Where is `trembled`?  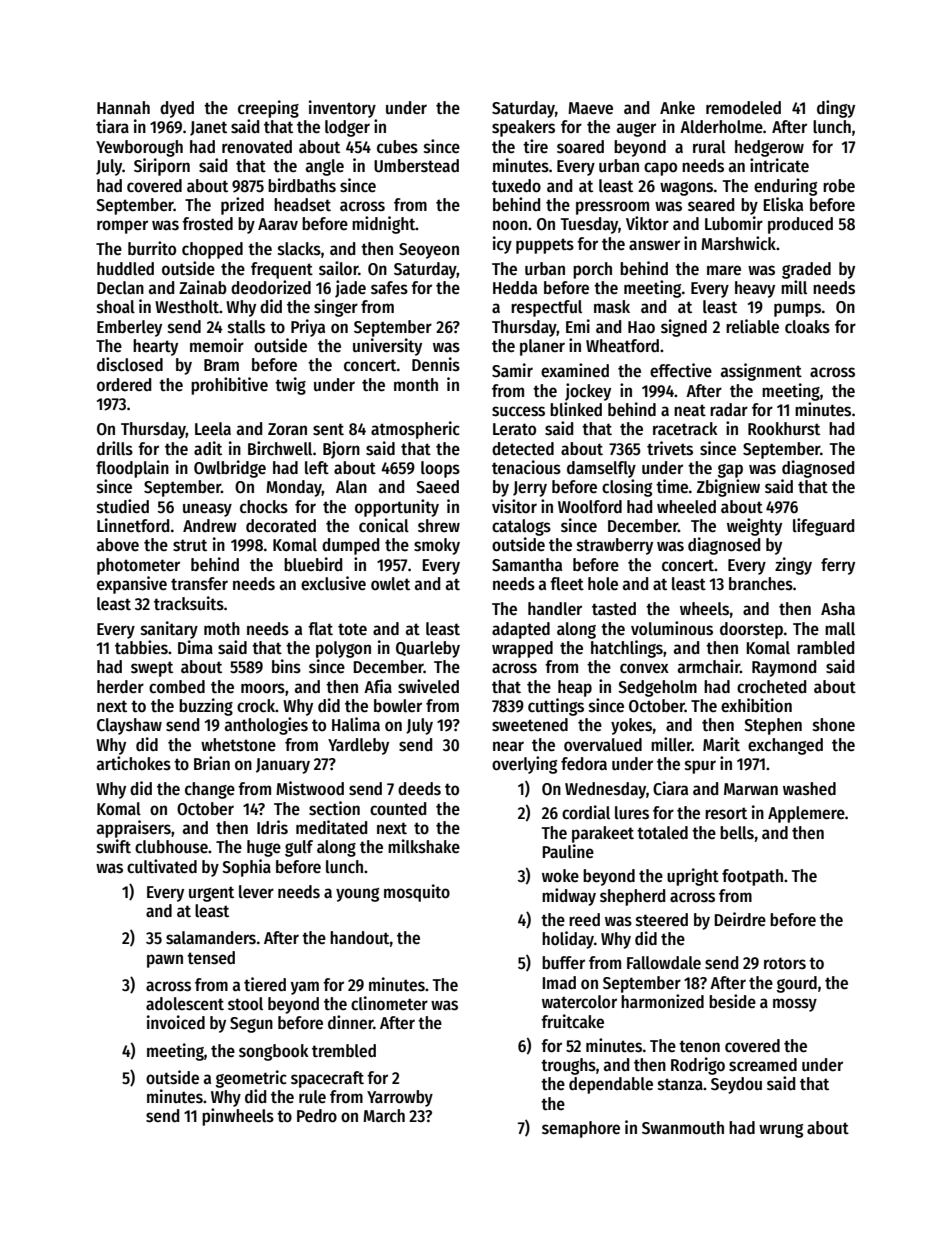
trembled is located at coordinates (344, 1051).
